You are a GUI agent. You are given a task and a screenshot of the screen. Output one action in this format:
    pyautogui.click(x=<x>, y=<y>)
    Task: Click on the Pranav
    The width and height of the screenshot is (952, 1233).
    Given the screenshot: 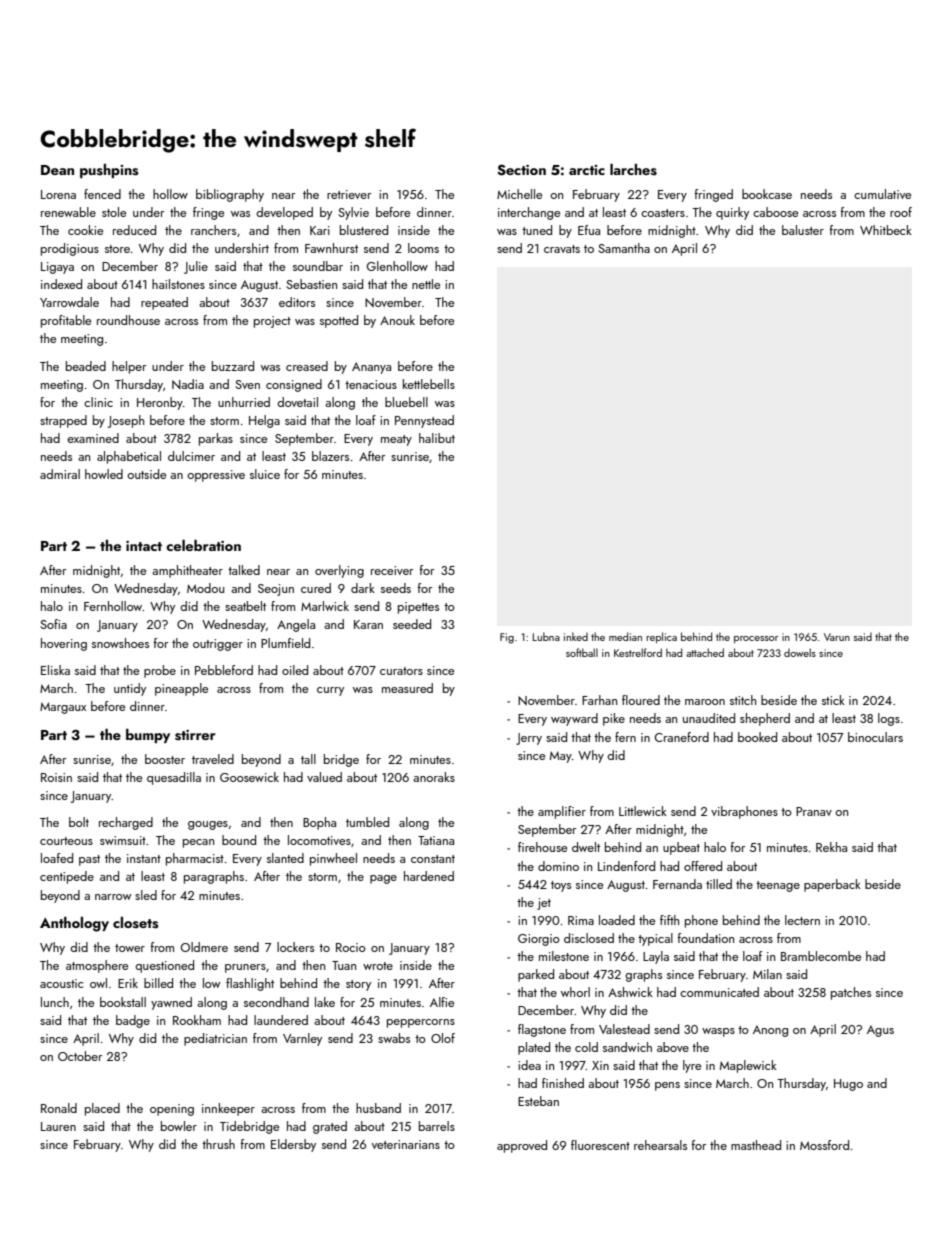 What is the action you would take?
    pyautogui.click(x=814, y=811)
